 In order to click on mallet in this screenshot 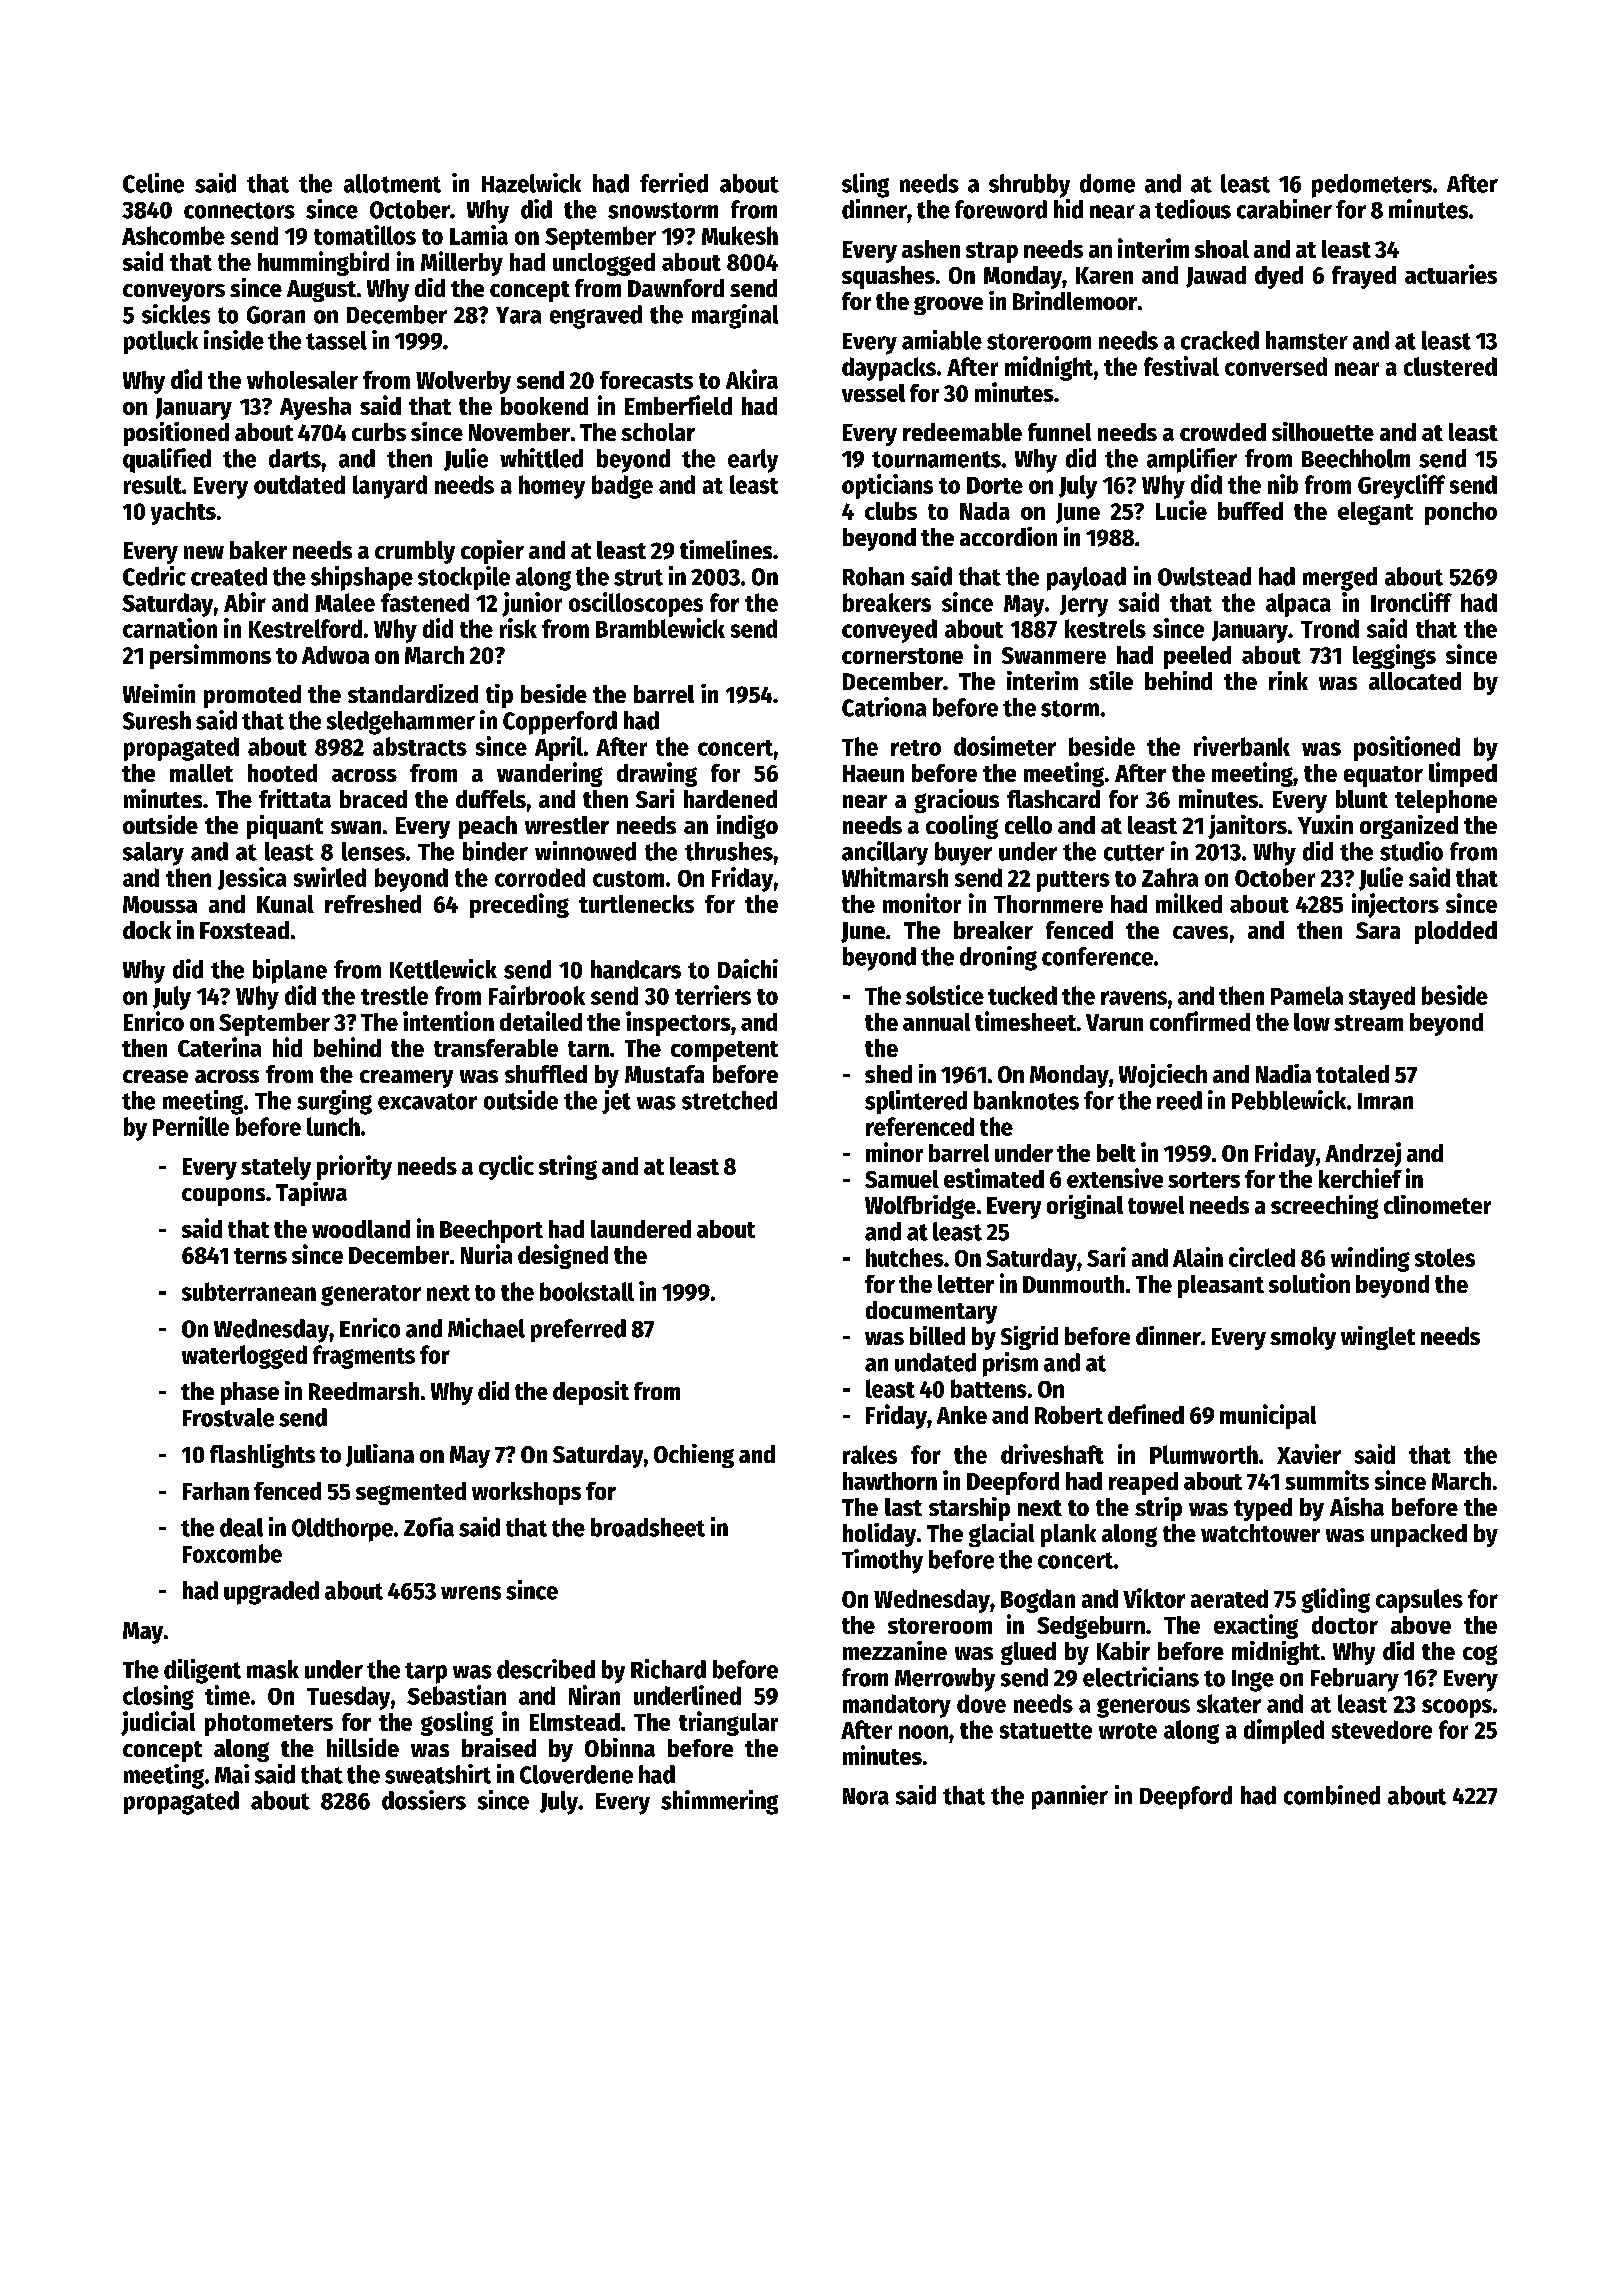, I will do `click(201, 773)`.
